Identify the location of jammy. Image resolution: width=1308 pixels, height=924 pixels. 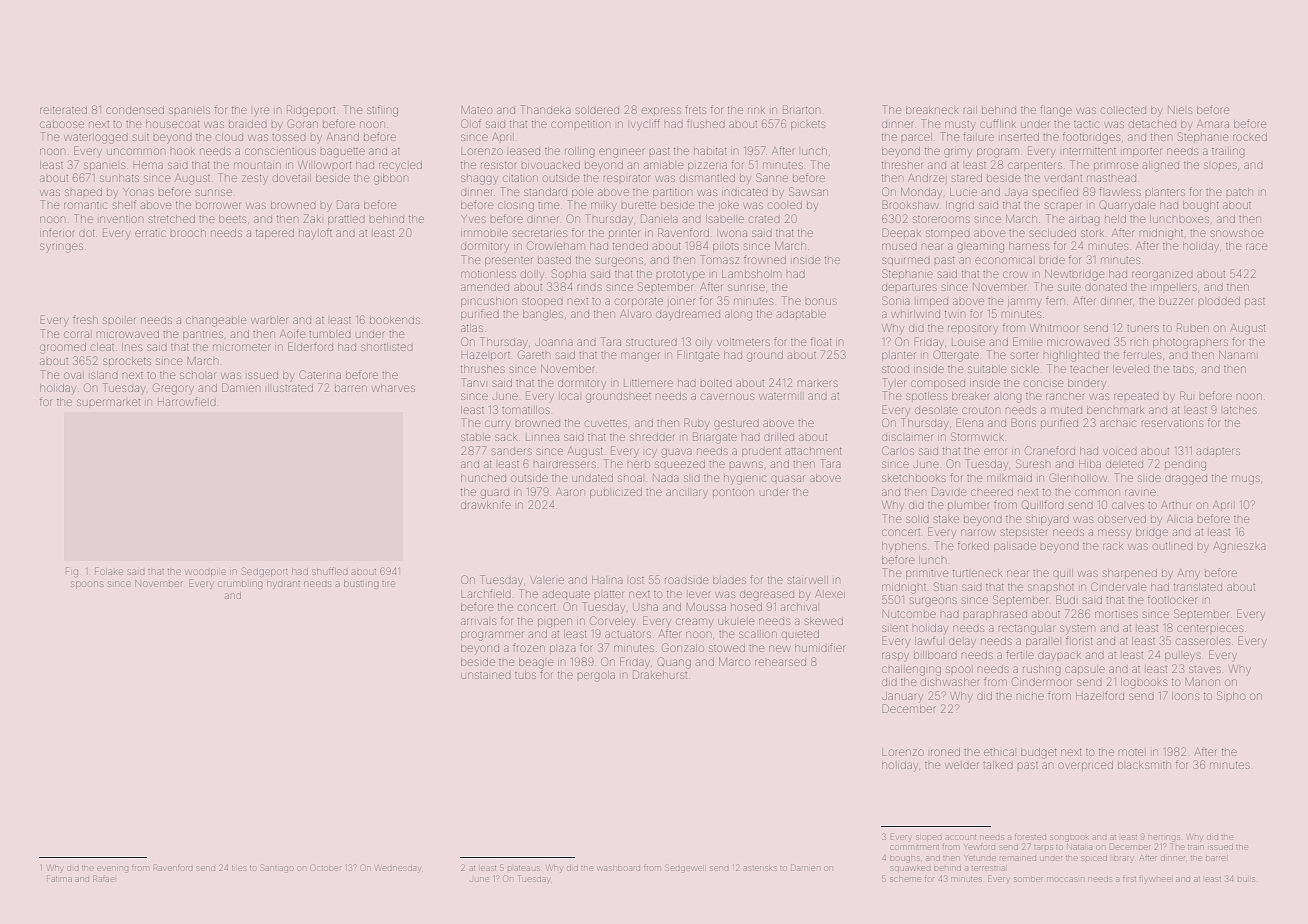
(1024, 303).
